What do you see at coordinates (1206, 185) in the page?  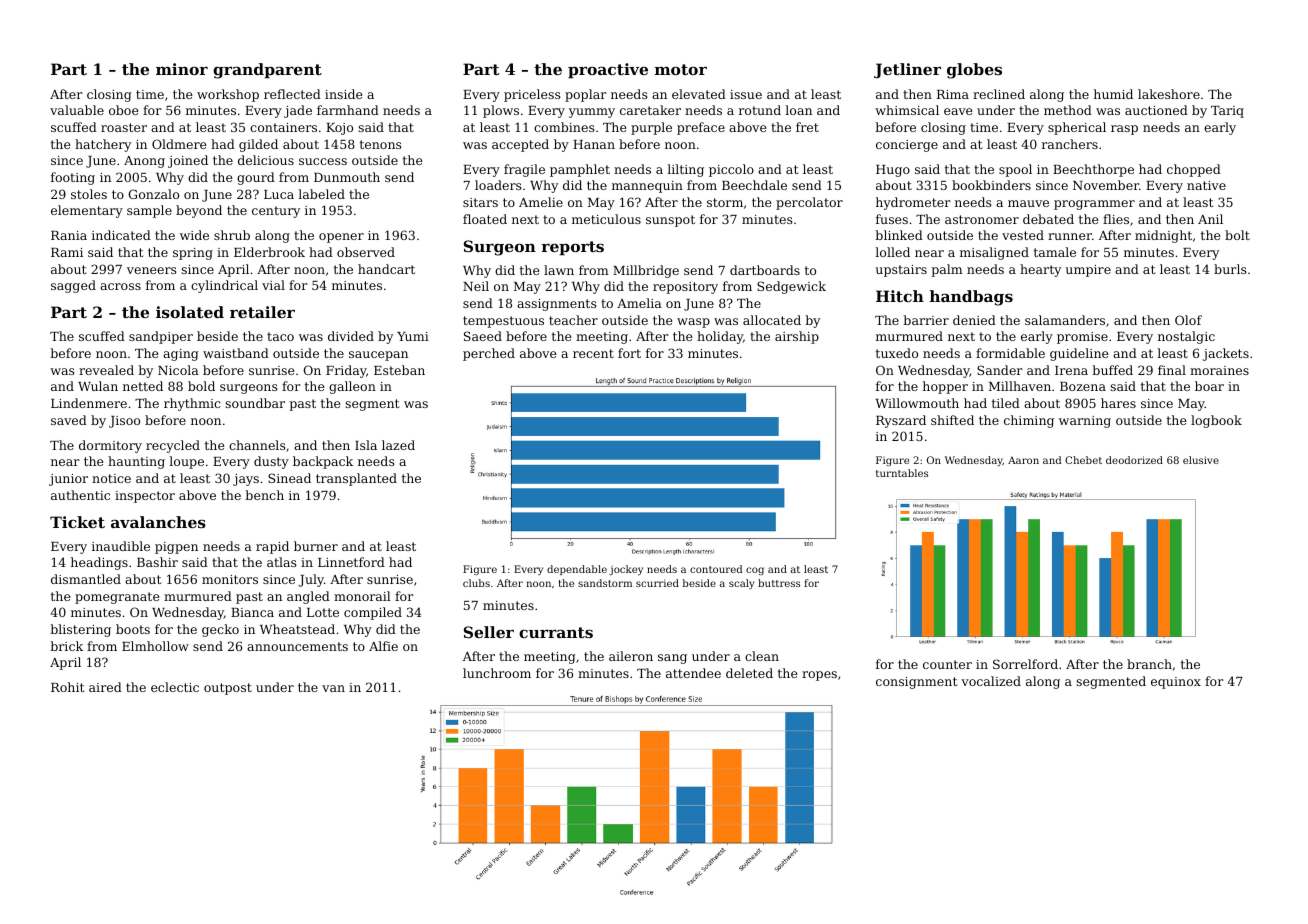 I see `native` at bounding box center [1206, 185].
